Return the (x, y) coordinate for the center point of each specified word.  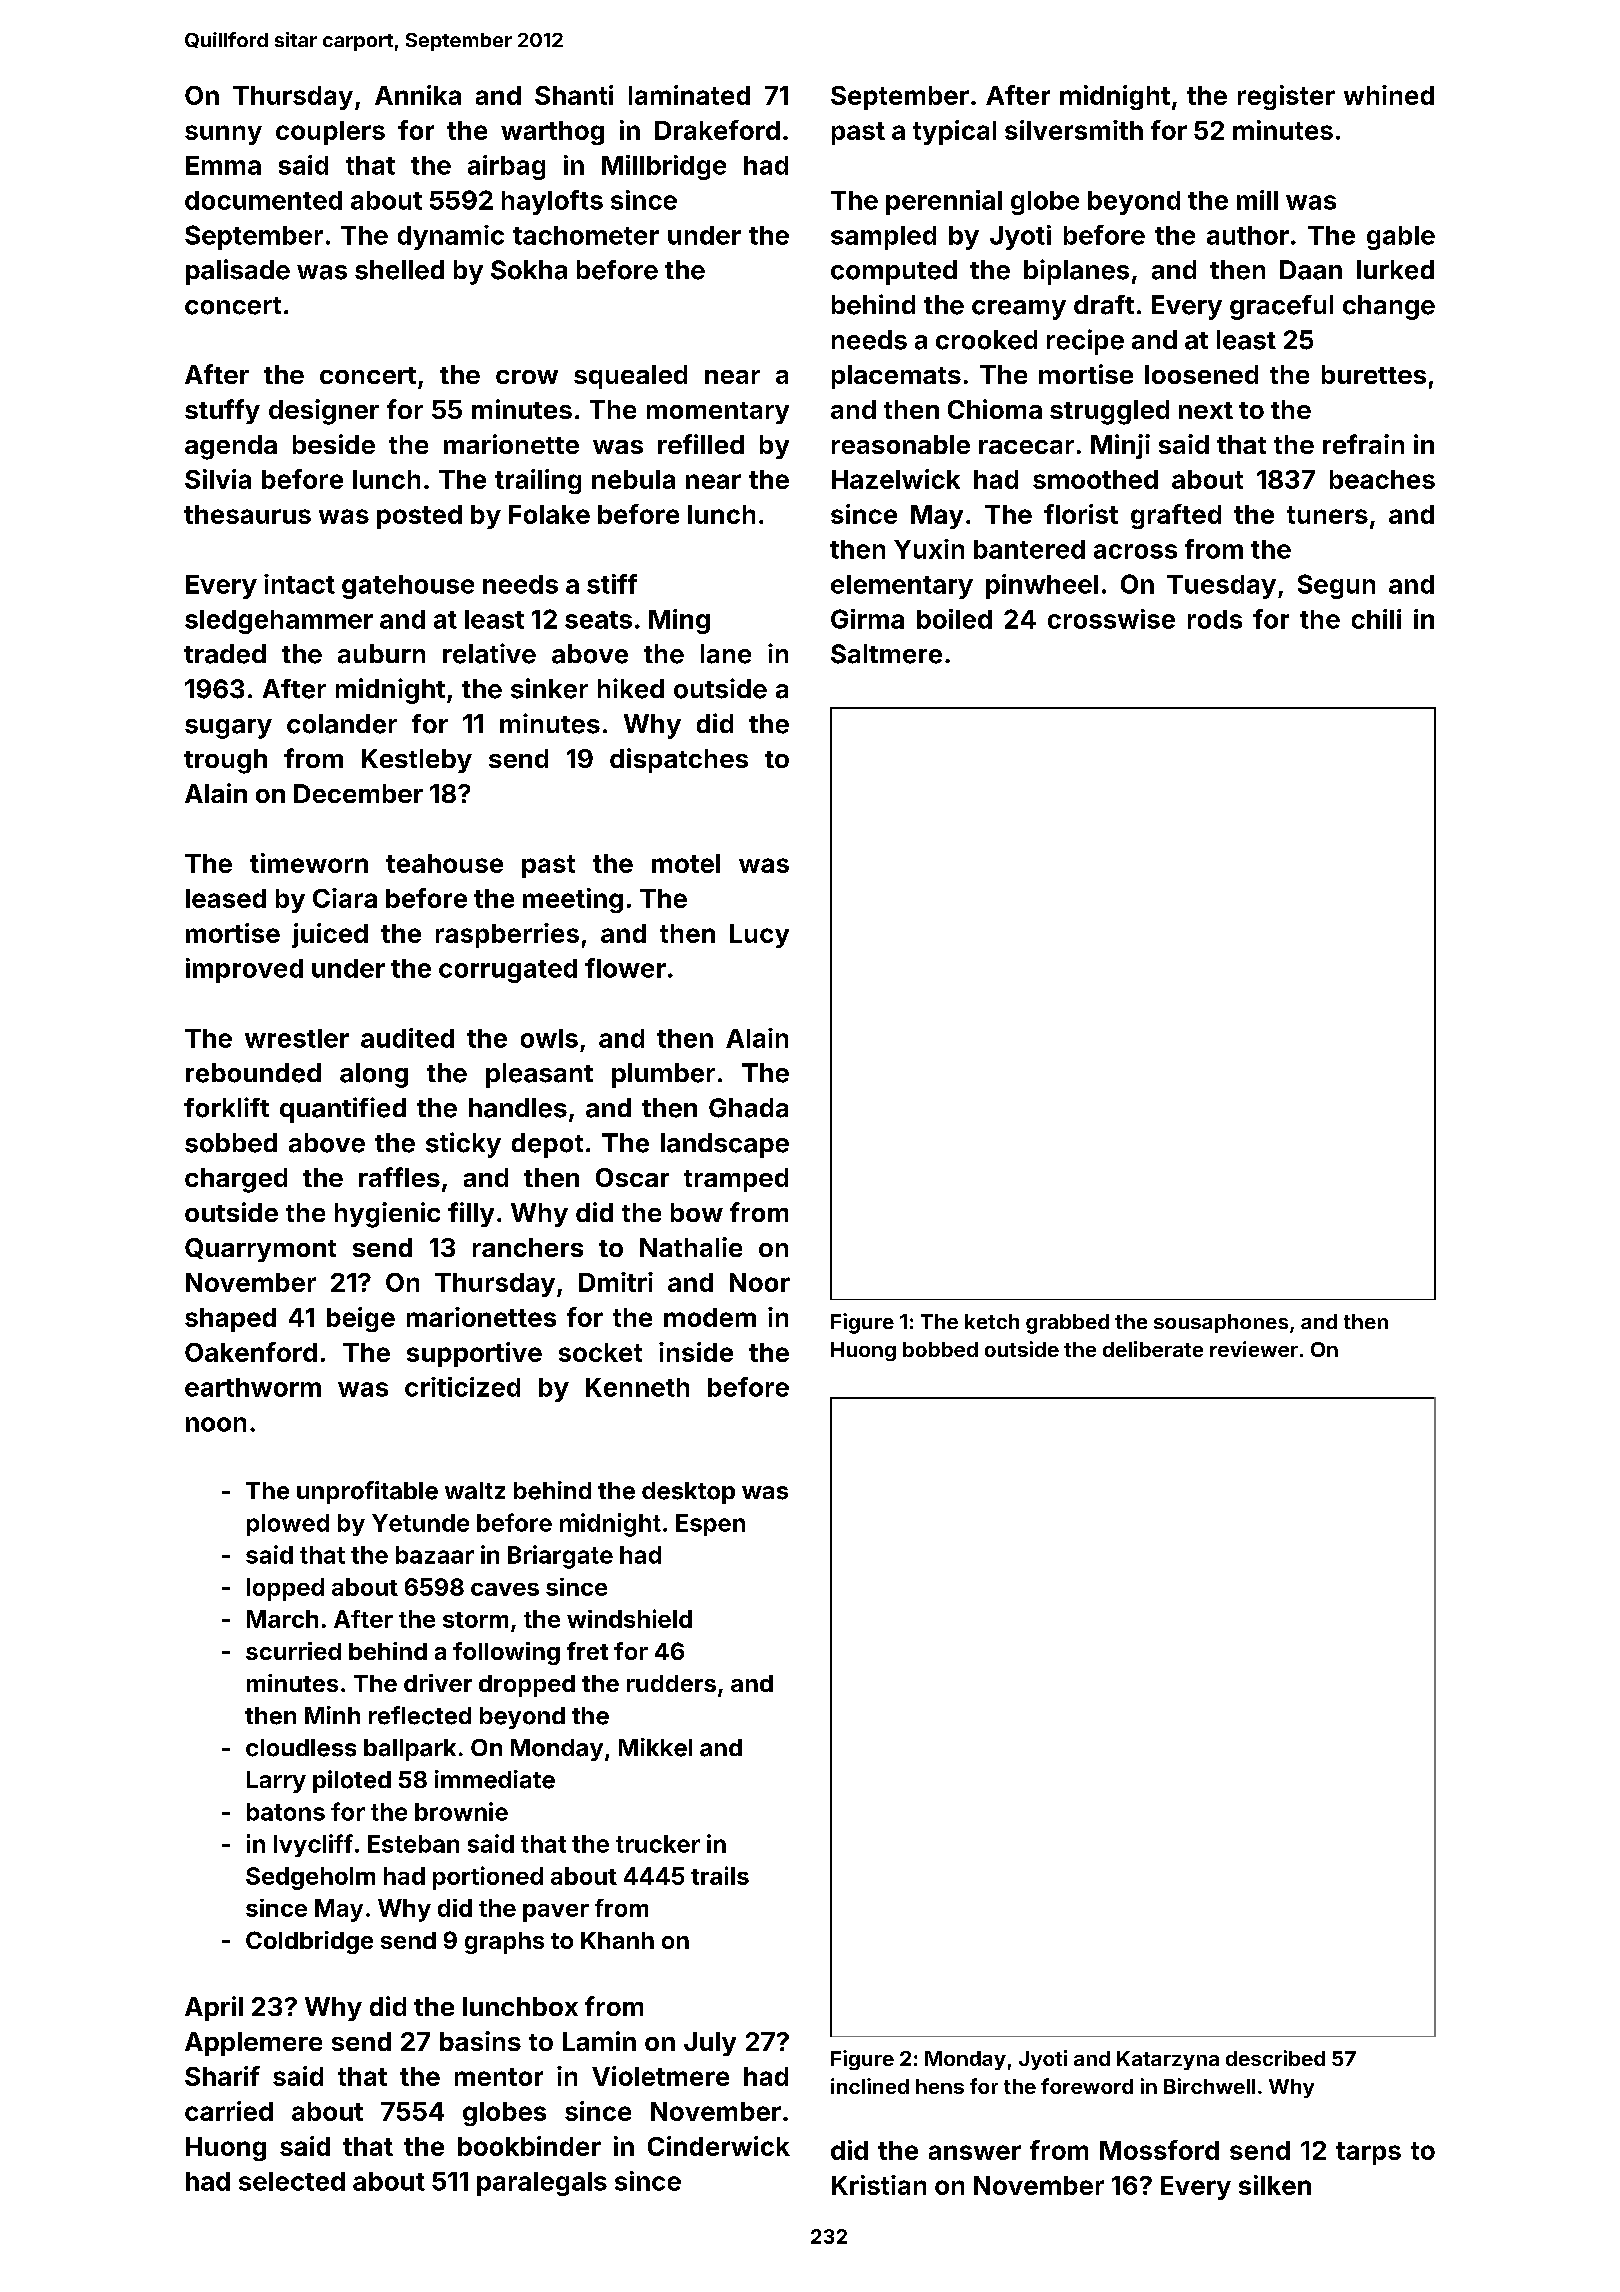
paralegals (542, 2184)
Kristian (879, 2185)
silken (1275, 2185)
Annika (418, 95)
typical (954, 132)
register (1286, 97)
